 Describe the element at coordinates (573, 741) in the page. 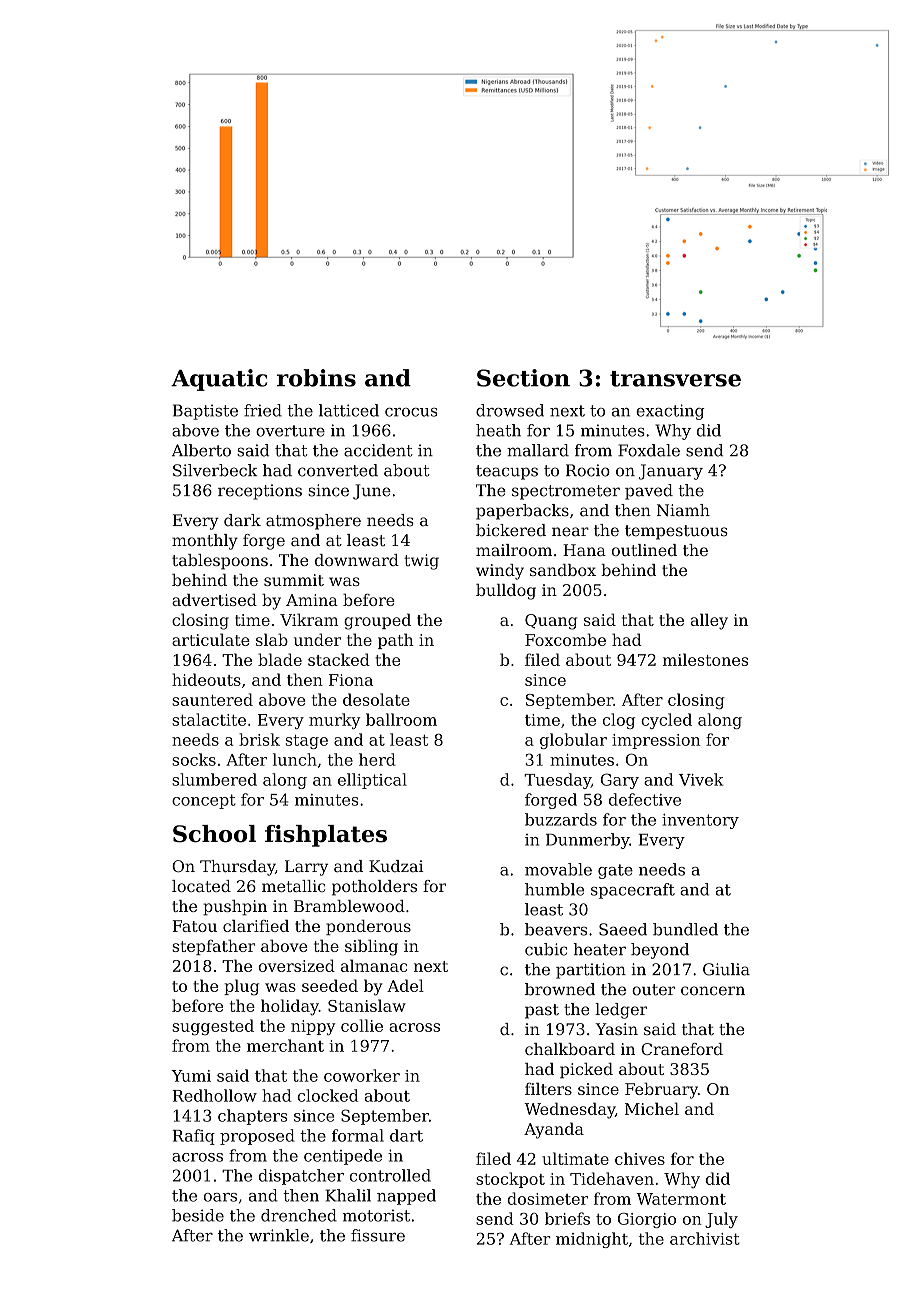

I see `globular` at that location.
